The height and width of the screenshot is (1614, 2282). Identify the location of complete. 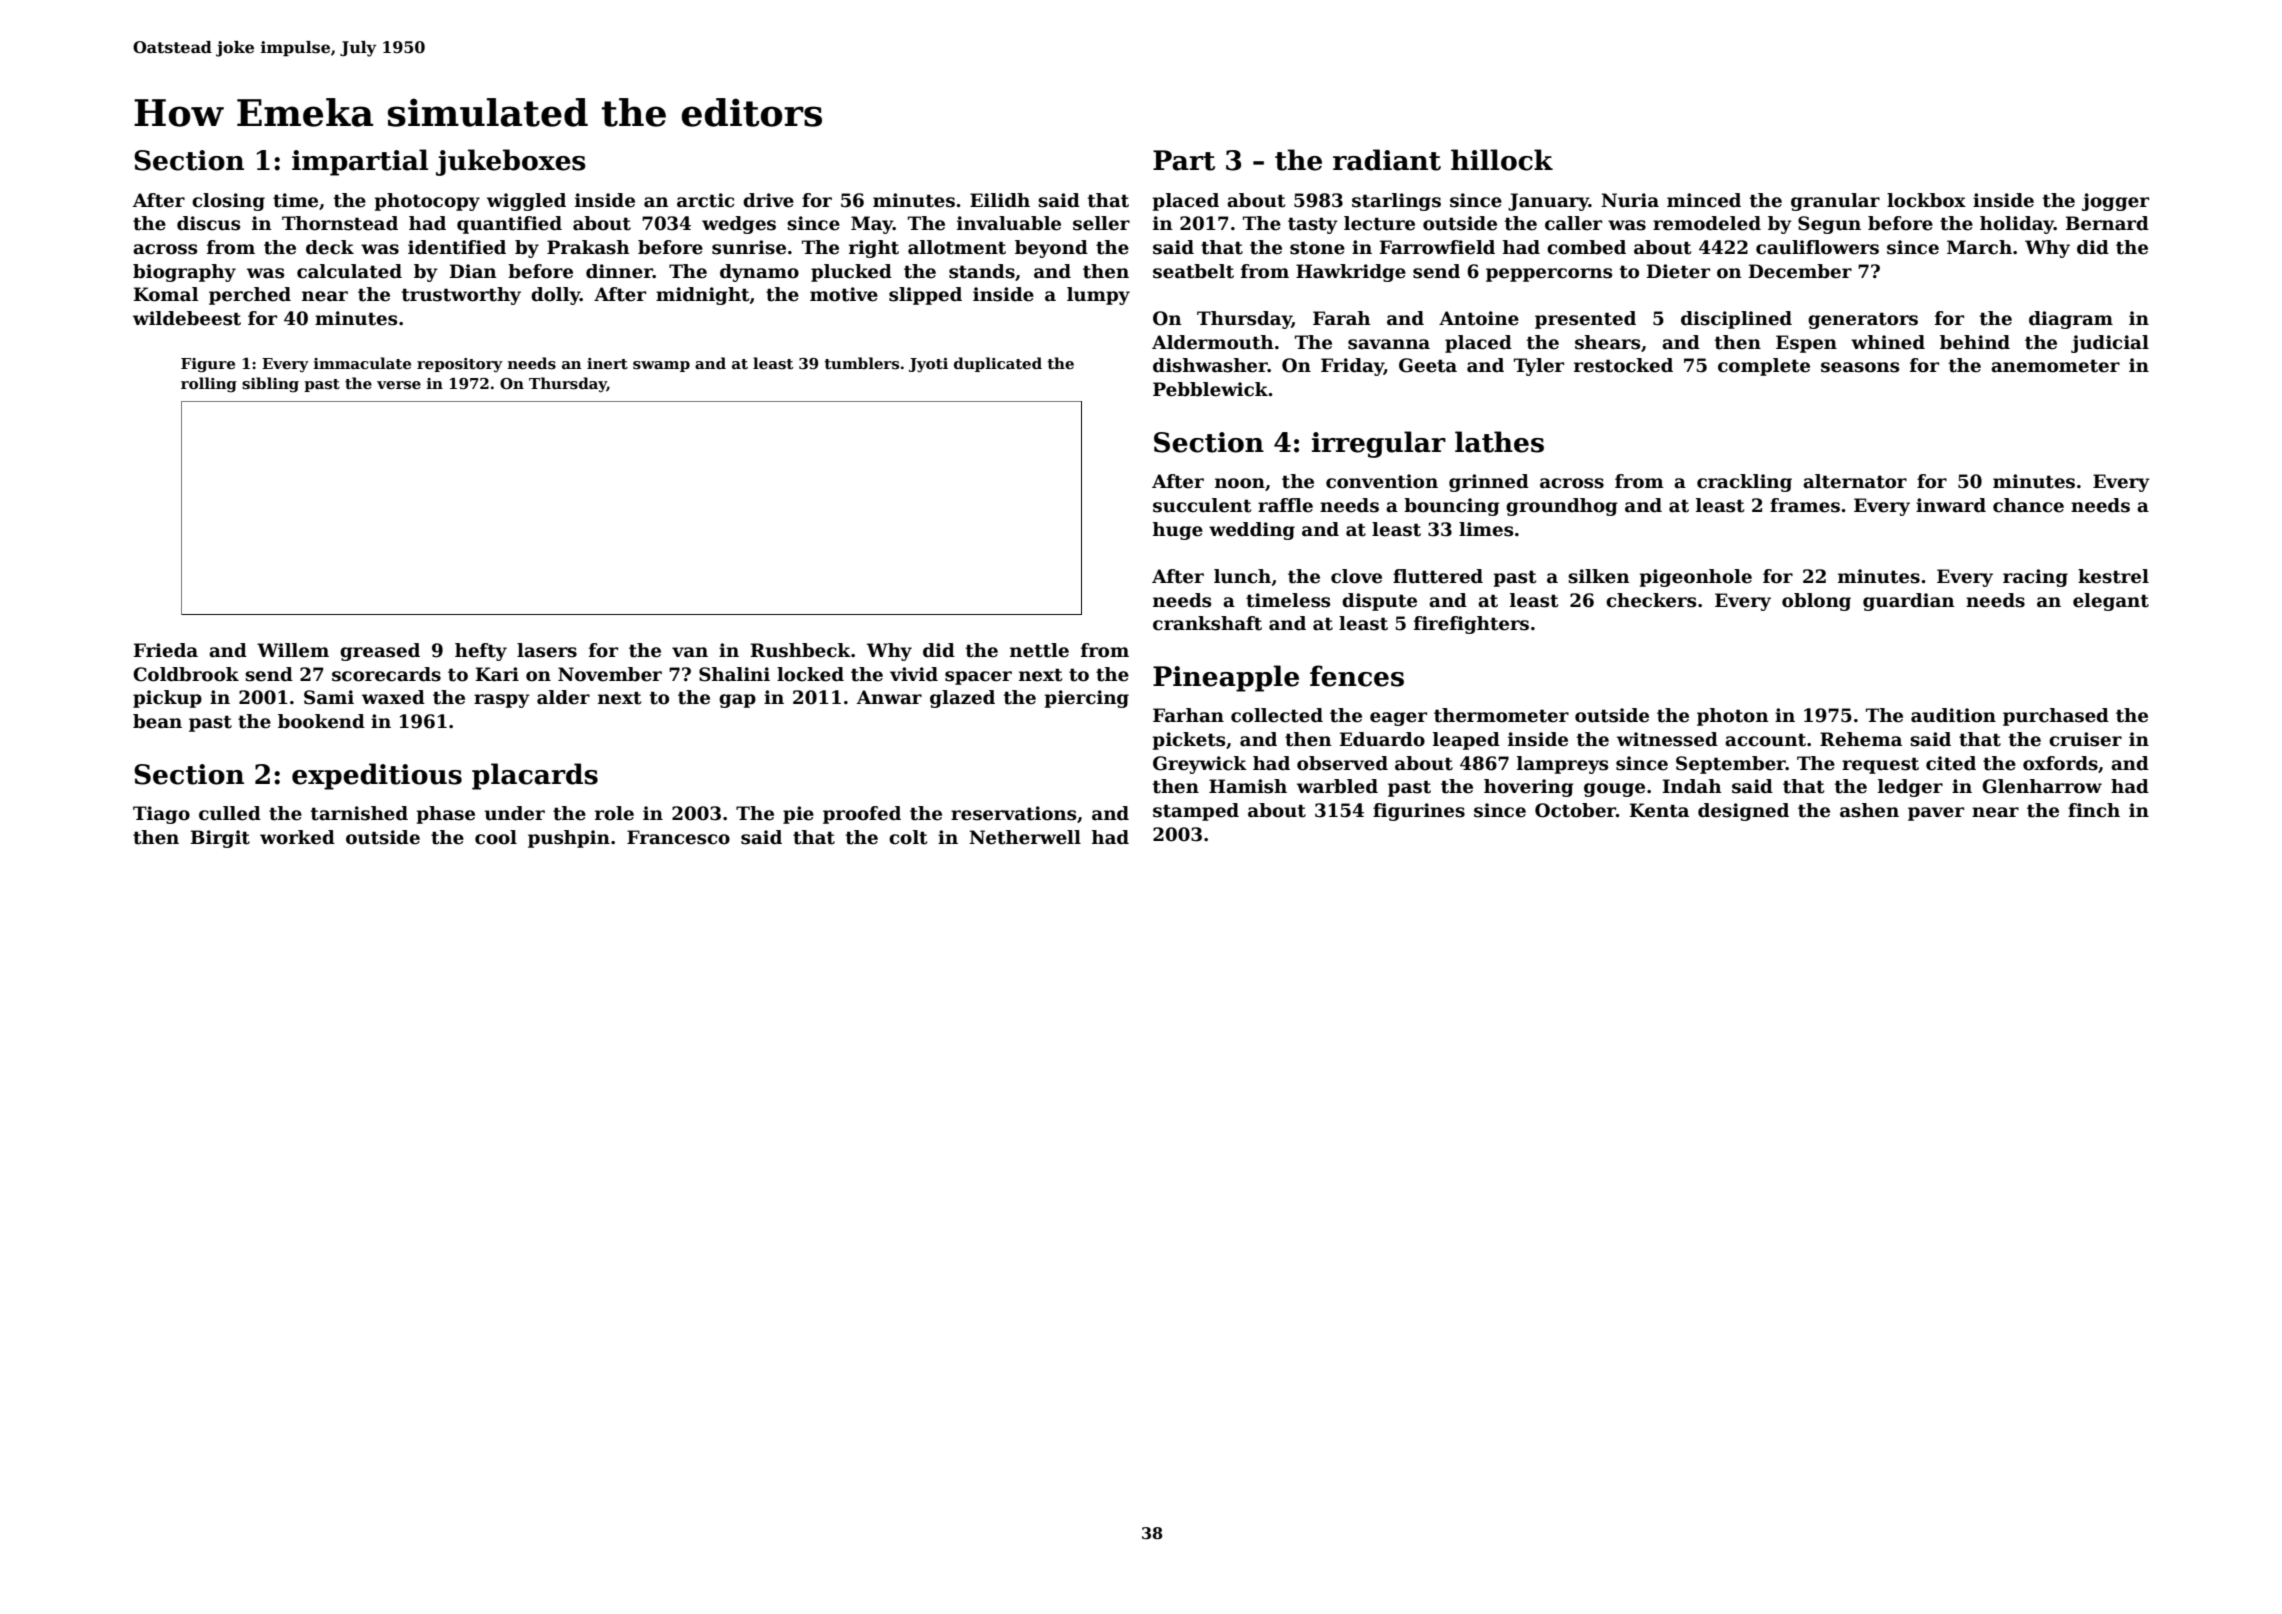
(1764, 367).
